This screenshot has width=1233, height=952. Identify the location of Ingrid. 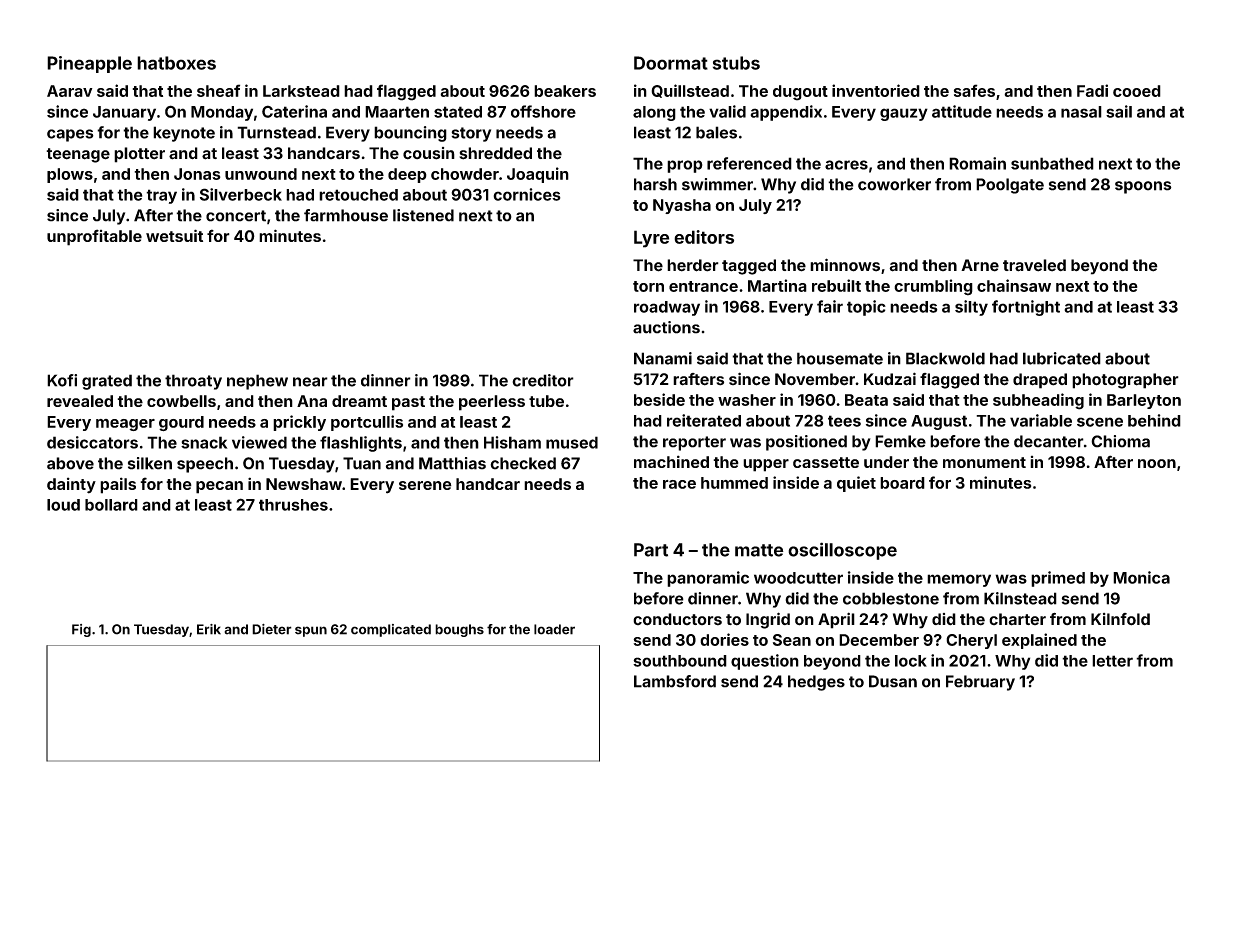
(768, 620).
